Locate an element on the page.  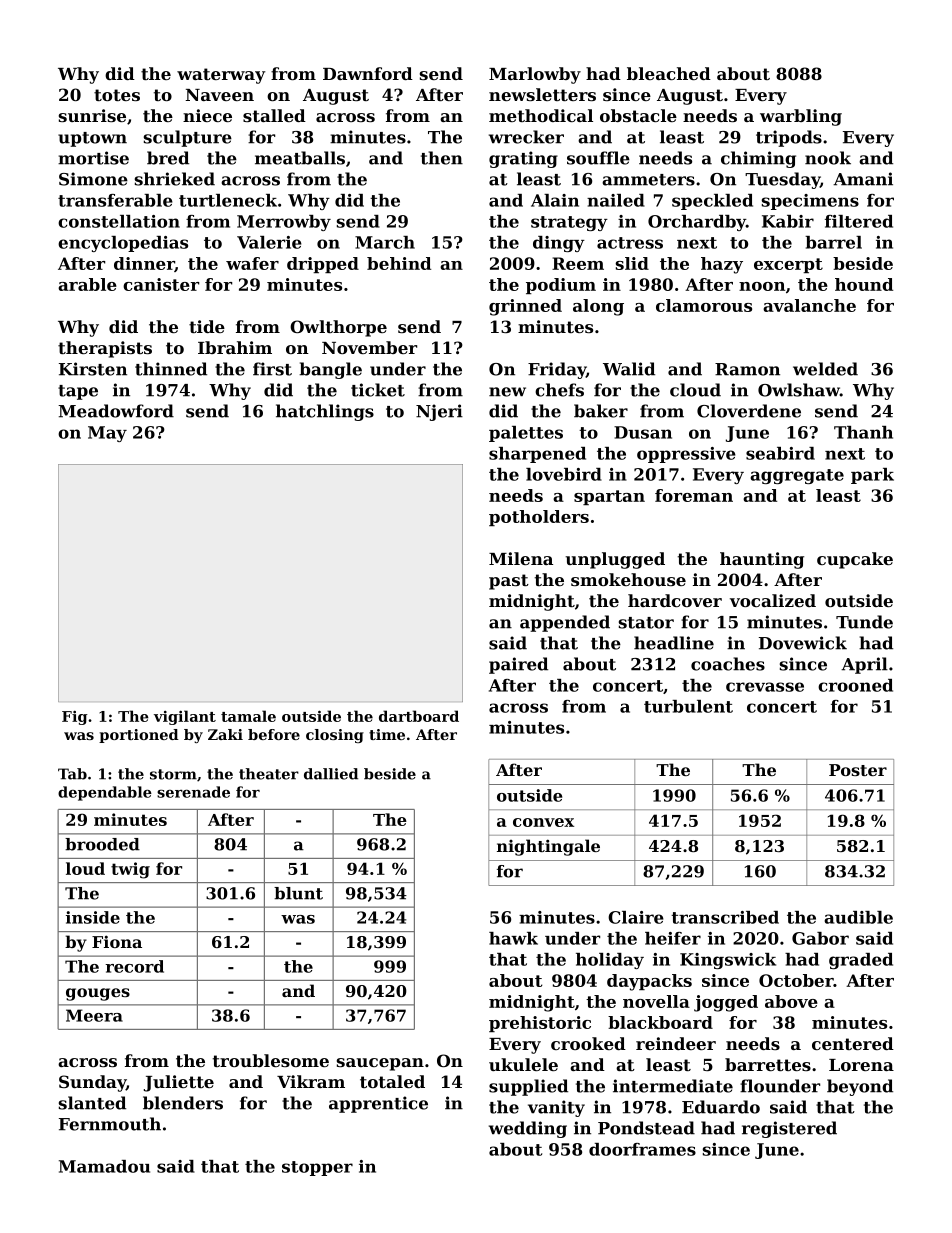
record is located at coordinates (134, 966).
